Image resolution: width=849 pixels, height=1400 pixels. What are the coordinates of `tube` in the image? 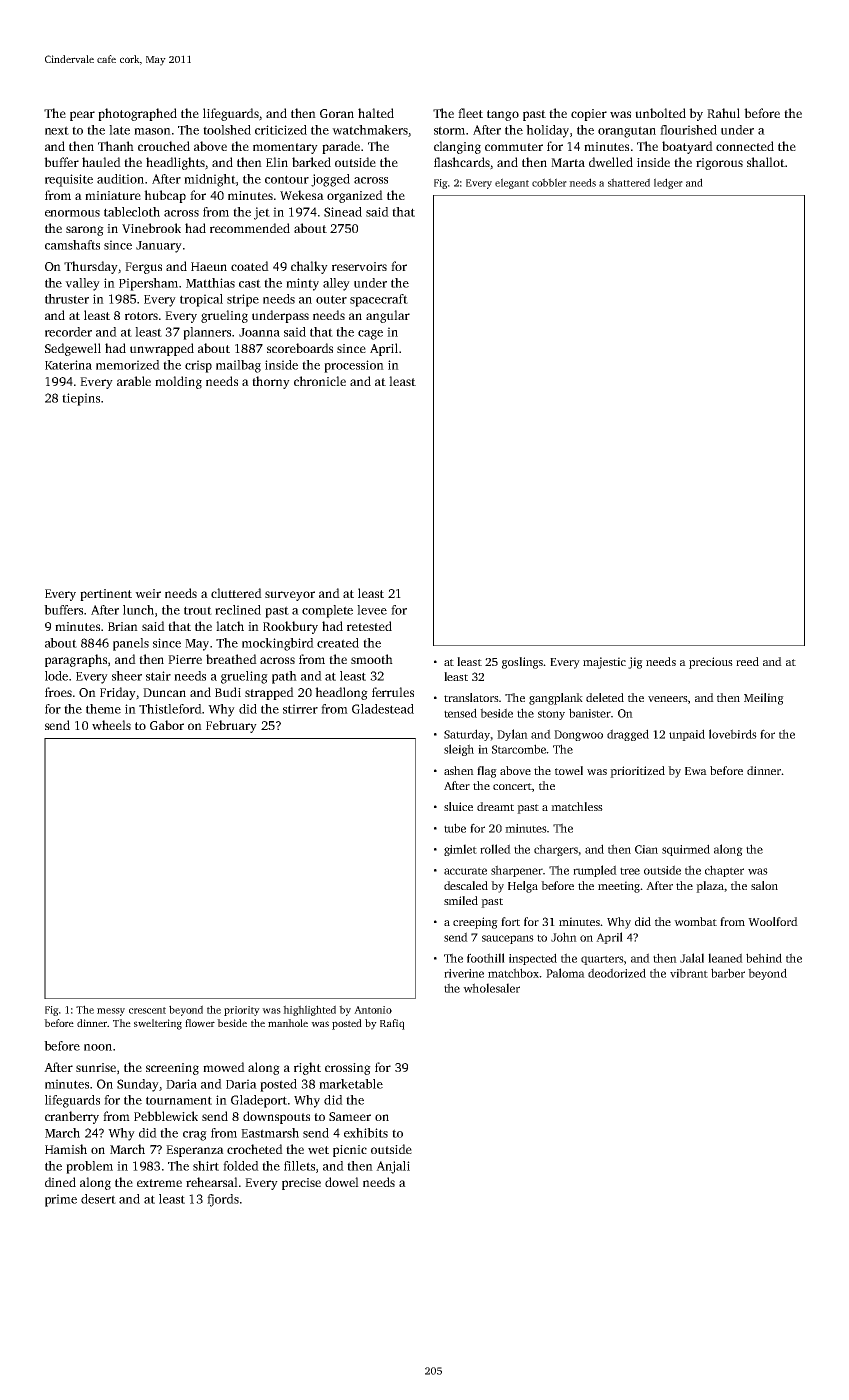 It's located at (455, 828).
